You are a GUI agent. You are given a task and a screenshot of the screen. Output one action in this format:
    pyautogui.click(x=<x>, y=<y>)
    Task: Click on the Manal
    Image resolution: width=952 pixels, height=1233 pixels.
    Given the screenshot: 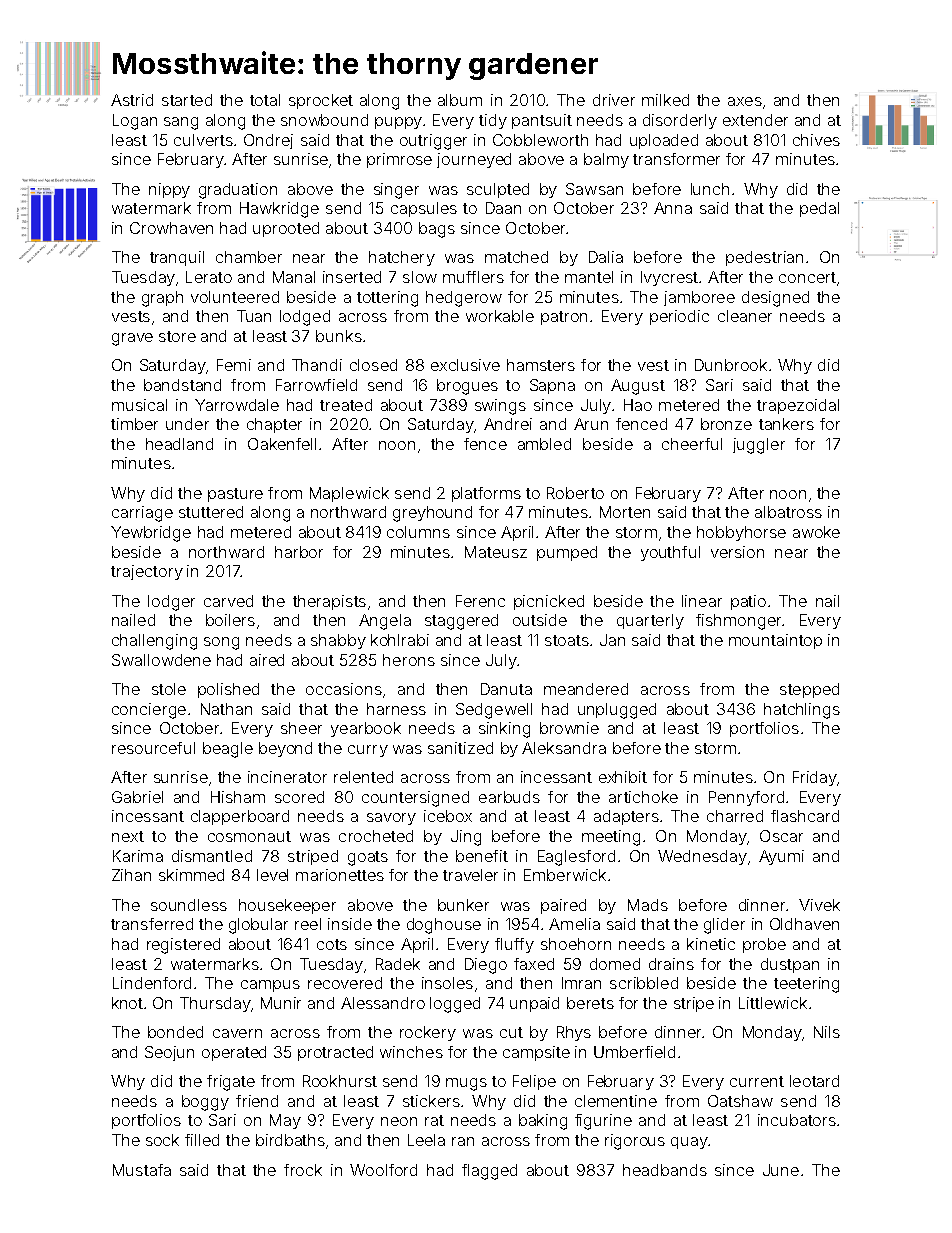 What is the action you would take?
    pyautogui.click(x=294, y=277)
